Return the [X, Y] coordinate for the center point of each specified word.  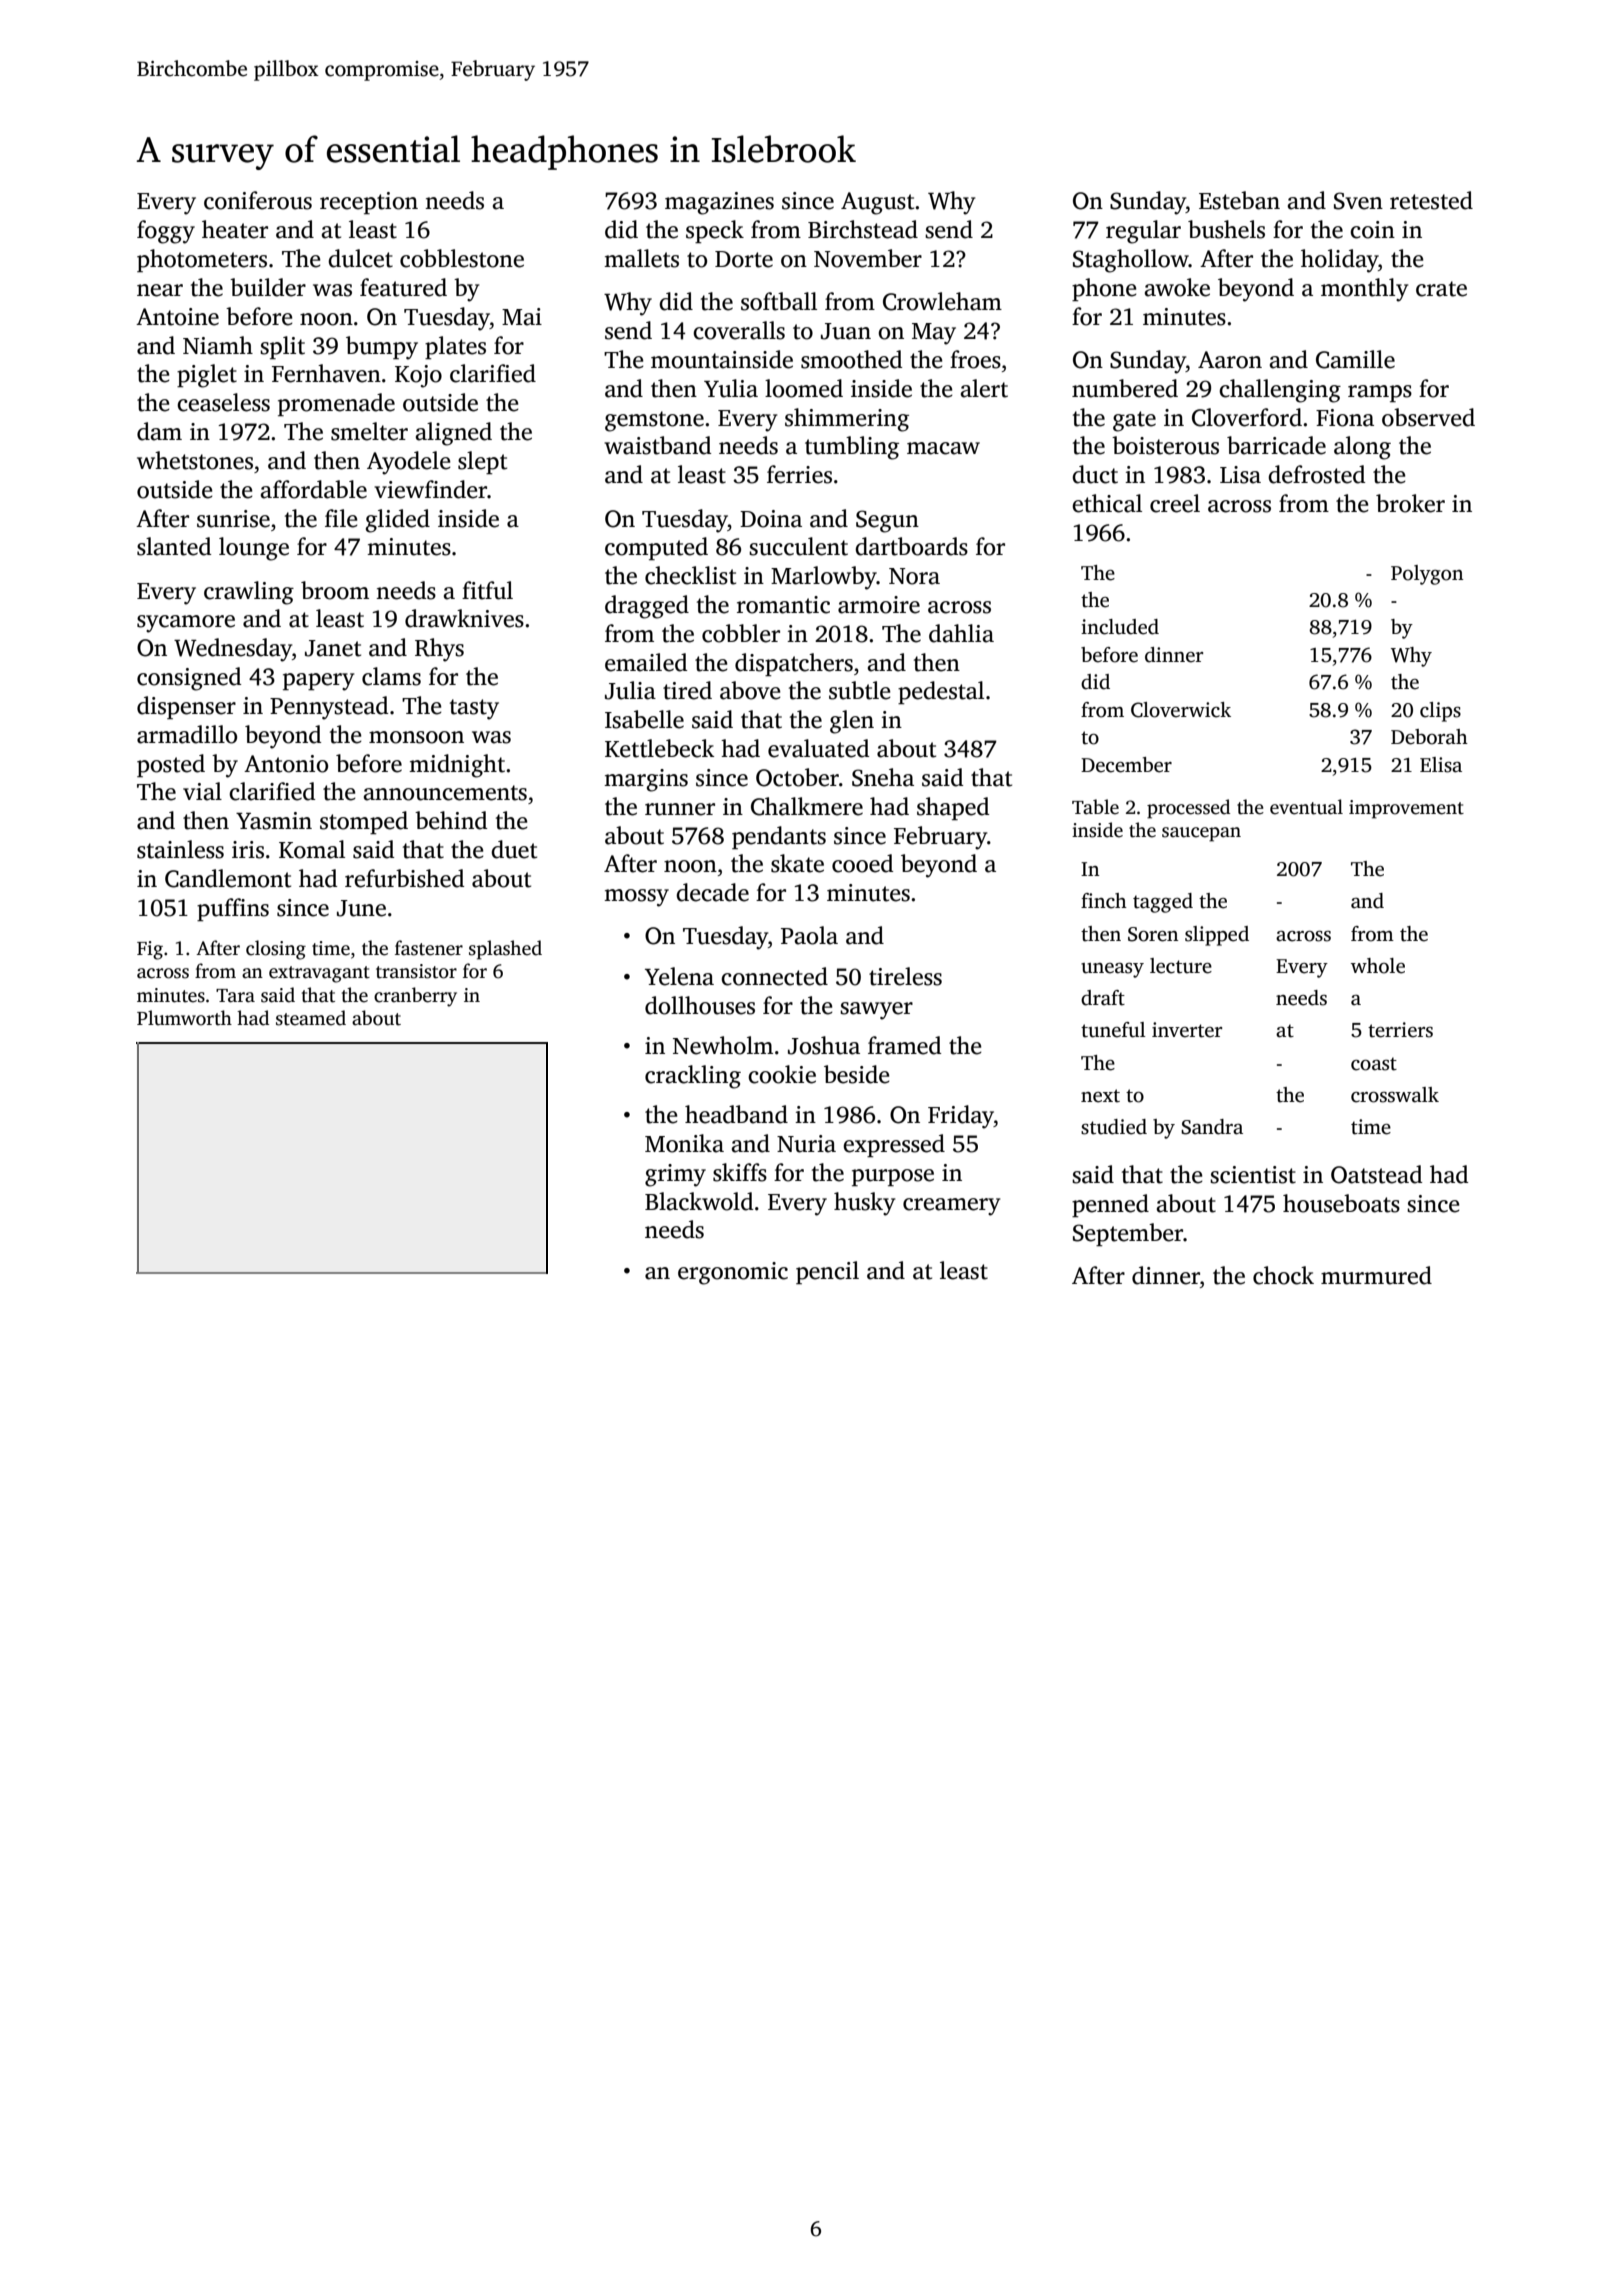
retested [1431, 200]
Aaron [1230, 360]
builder [268, 287]
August [877, 203]
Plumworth [184, 1018]
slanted [174, 546]
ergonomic [733, 1273]
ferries [799, 474]
